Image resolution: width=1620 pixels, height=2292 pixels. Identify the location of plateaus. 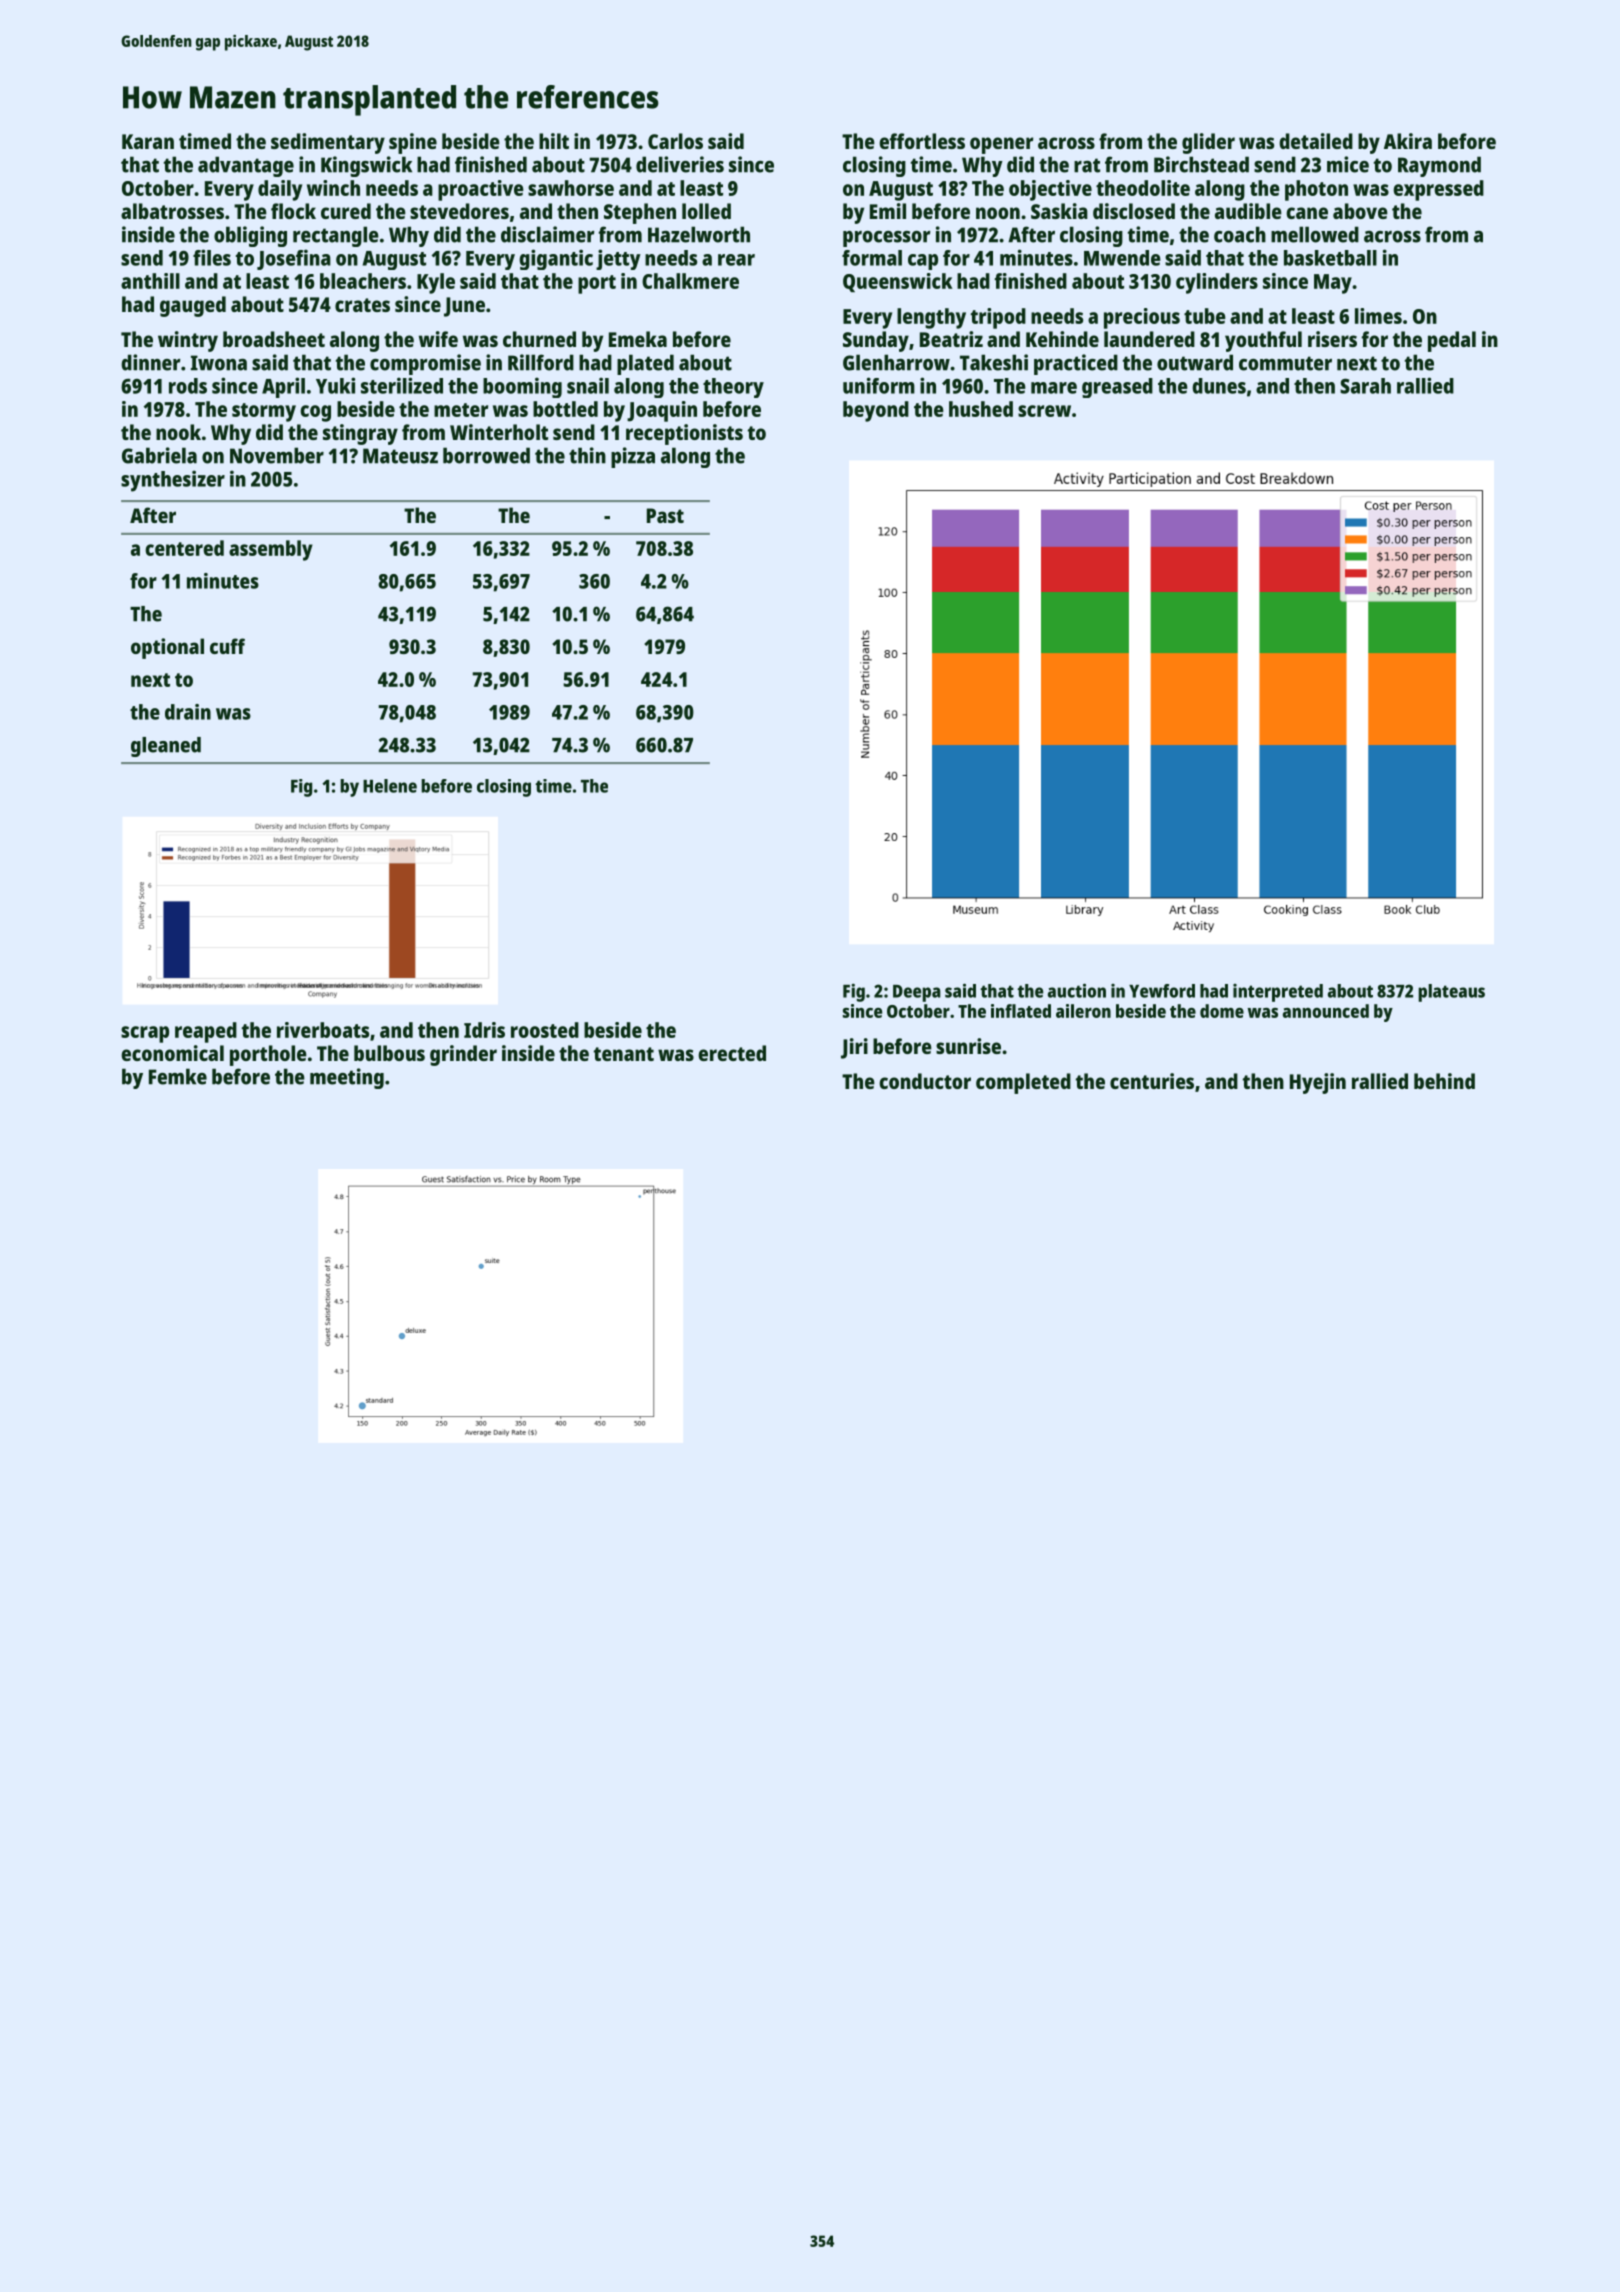
(1451, 993).
